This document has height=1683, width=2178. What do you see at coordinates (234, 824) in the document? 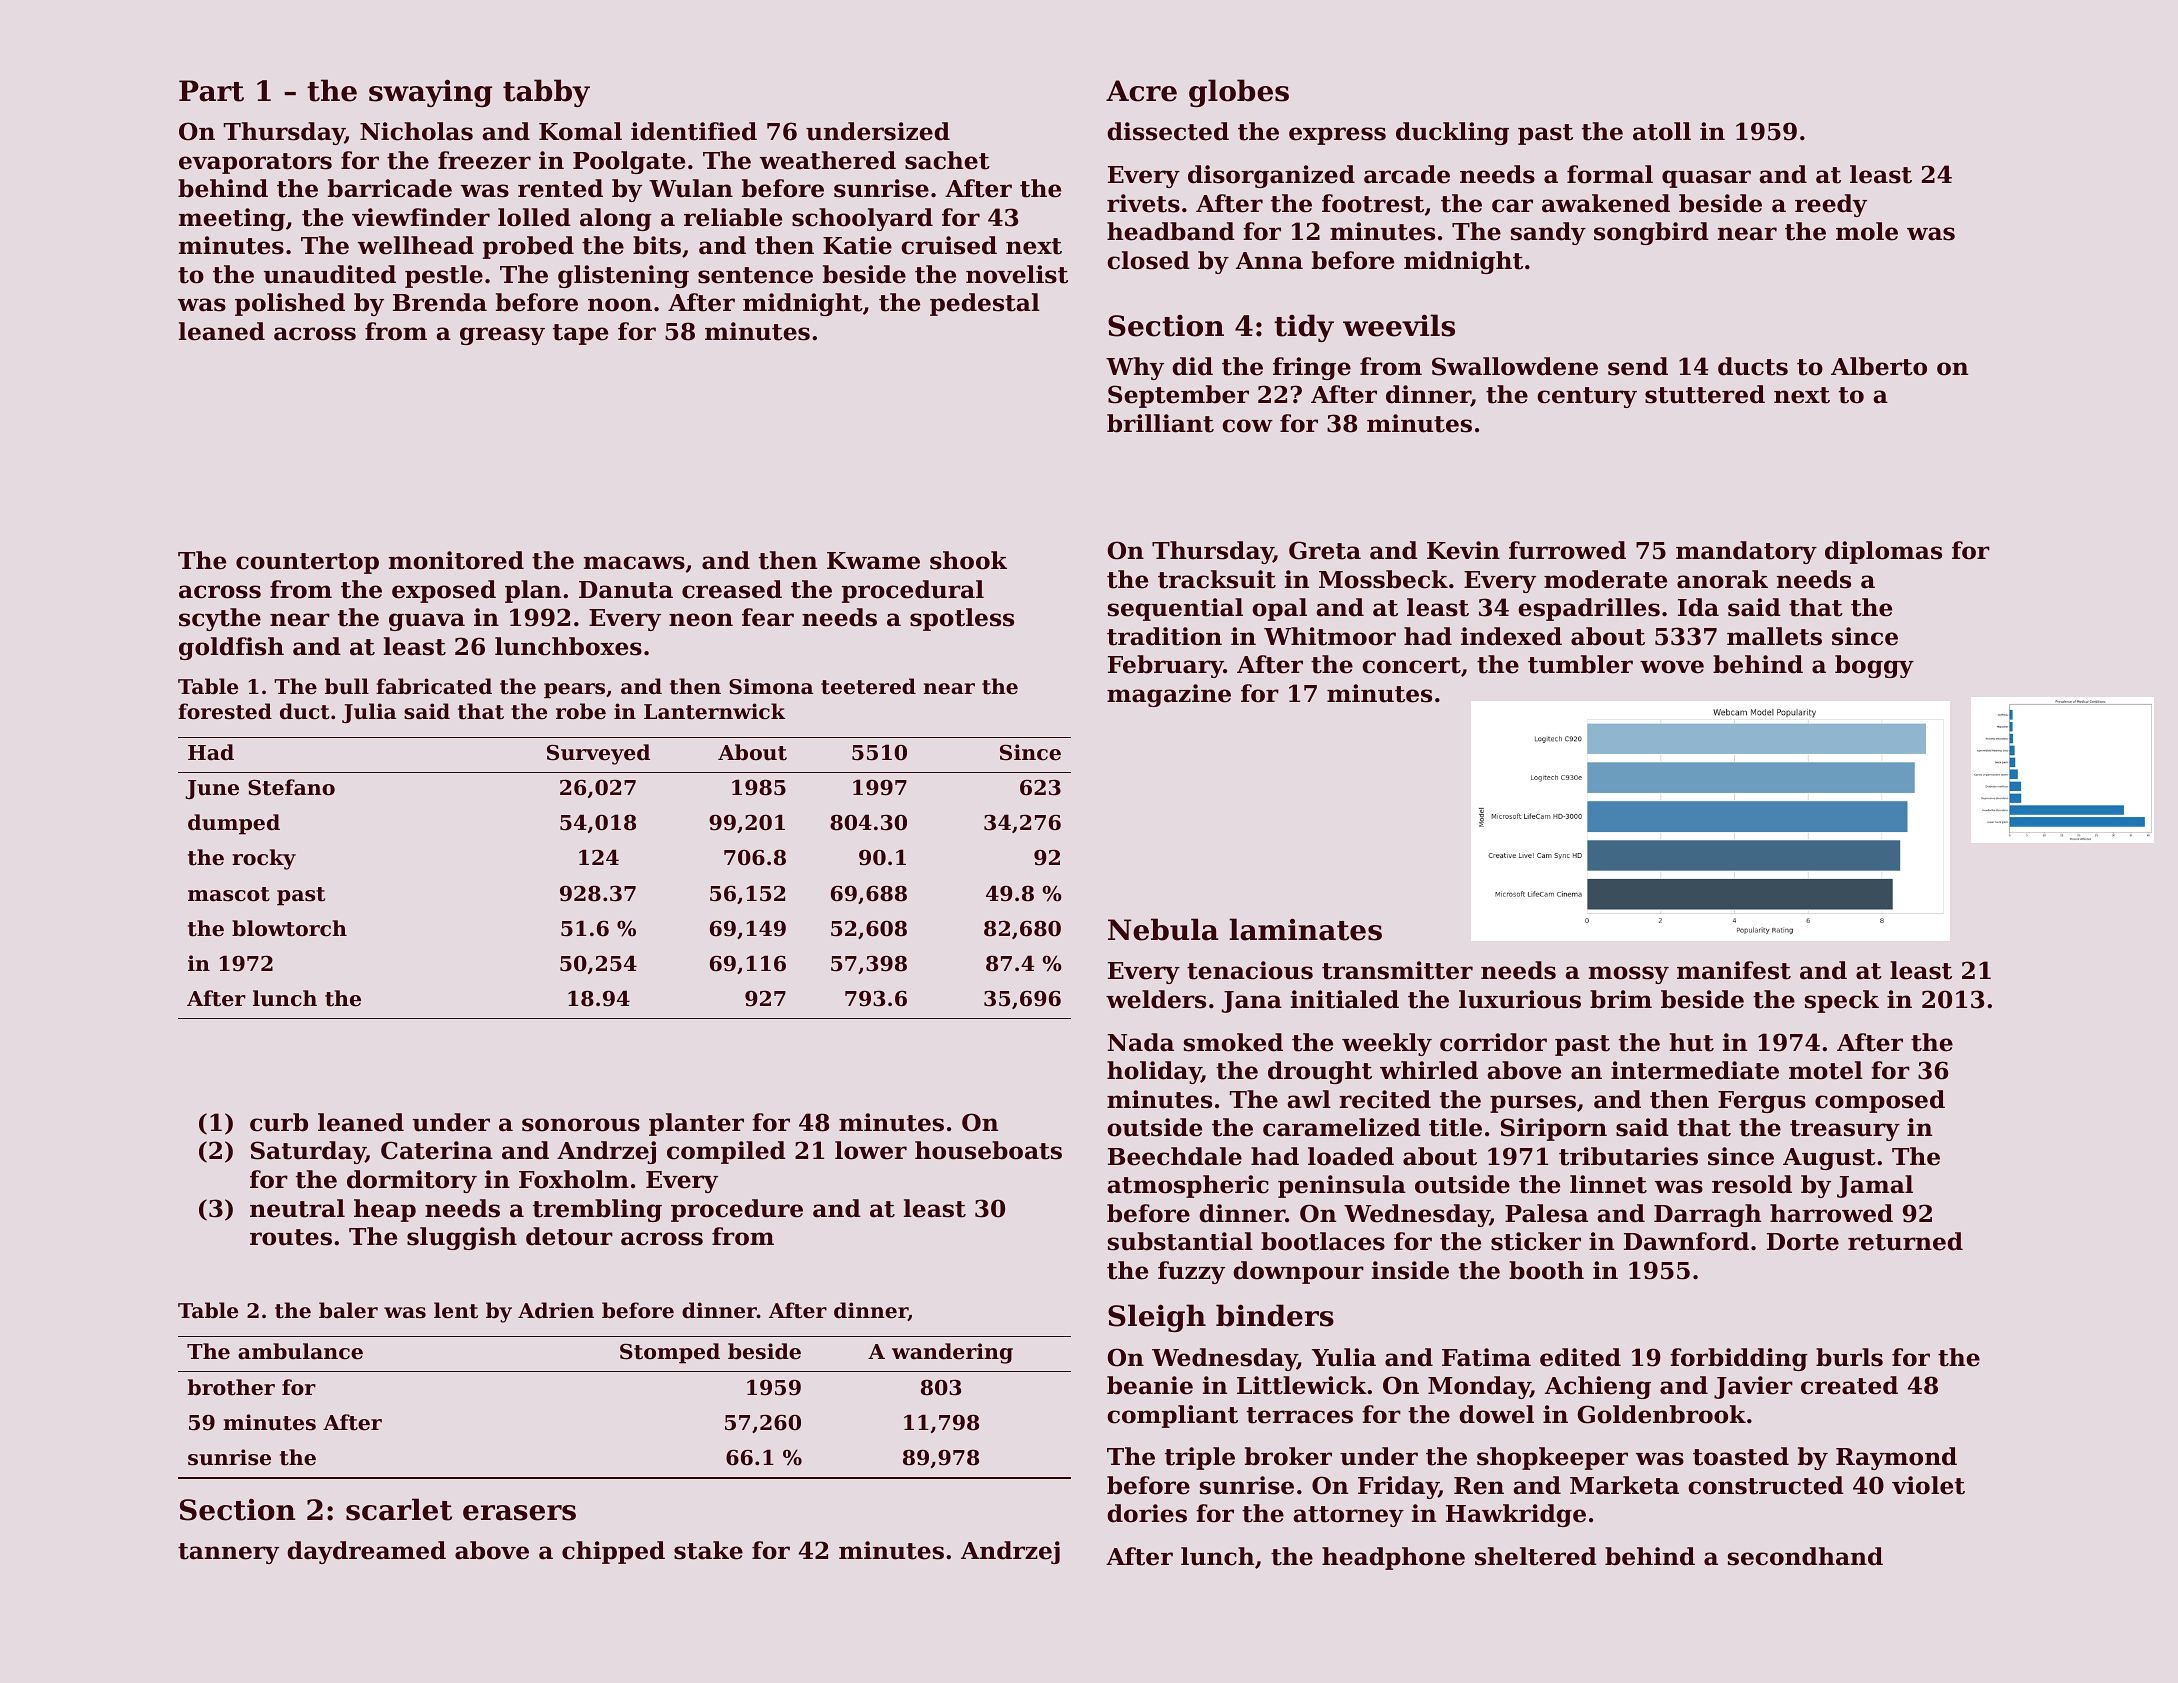
I see `dumped` at bounding box center [234, 824].
